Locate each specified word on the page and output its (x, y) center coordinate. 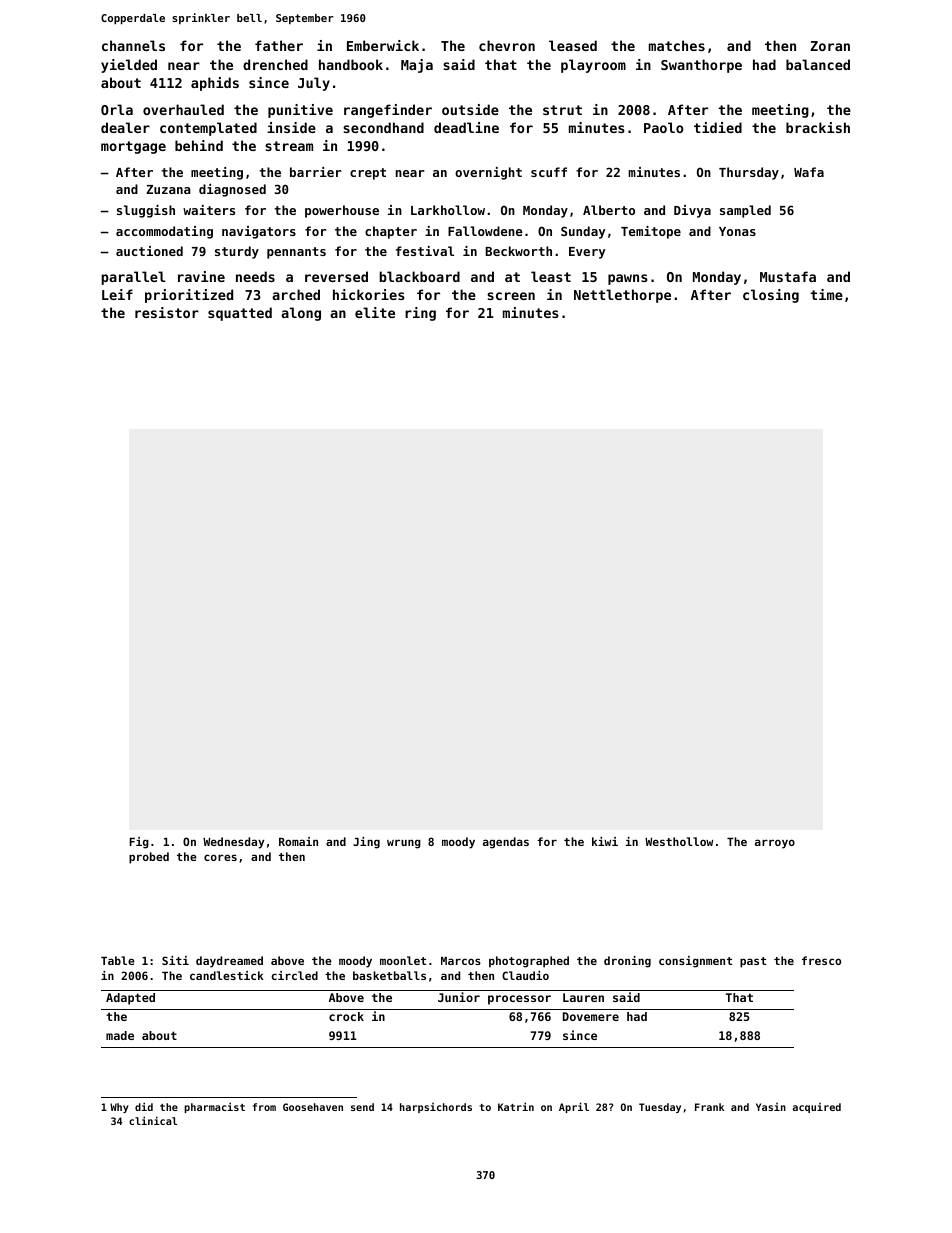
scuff (549, 172)
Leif (117, 294)
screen (511, 296)
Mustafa (788, 276)
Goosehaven (313, 1107)
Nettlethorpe (622, 296)
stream (289, 146)
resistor (167, 312)
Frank (709, 1107)
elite (375, 312)
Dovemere (591, 1016)
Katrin (516, 1106)
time (826, 294)
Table (118, 960)
